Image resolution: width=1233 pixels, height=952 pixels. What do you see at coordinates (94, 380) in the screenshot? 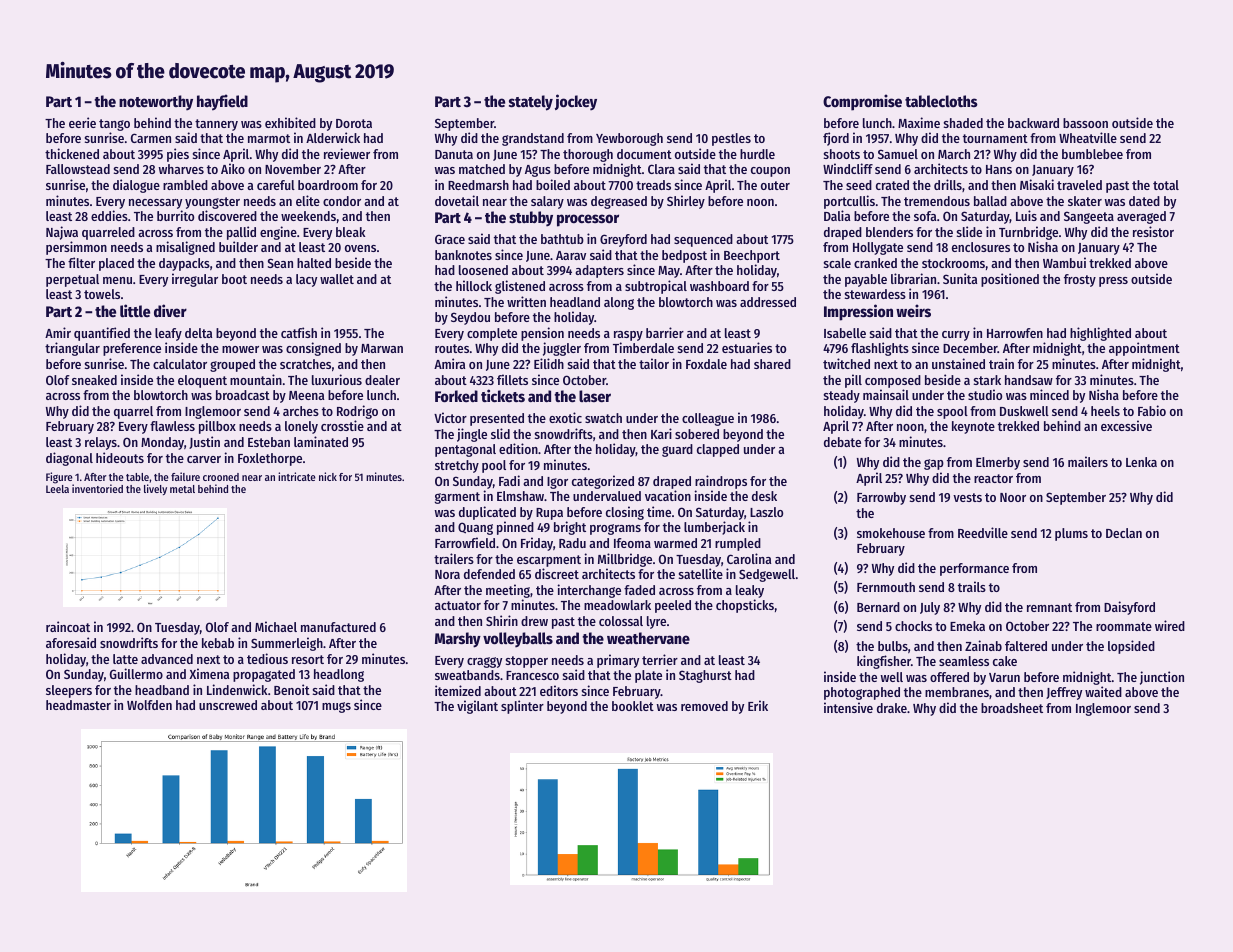
I see `sneaked` at bounding box center [94, 380].
